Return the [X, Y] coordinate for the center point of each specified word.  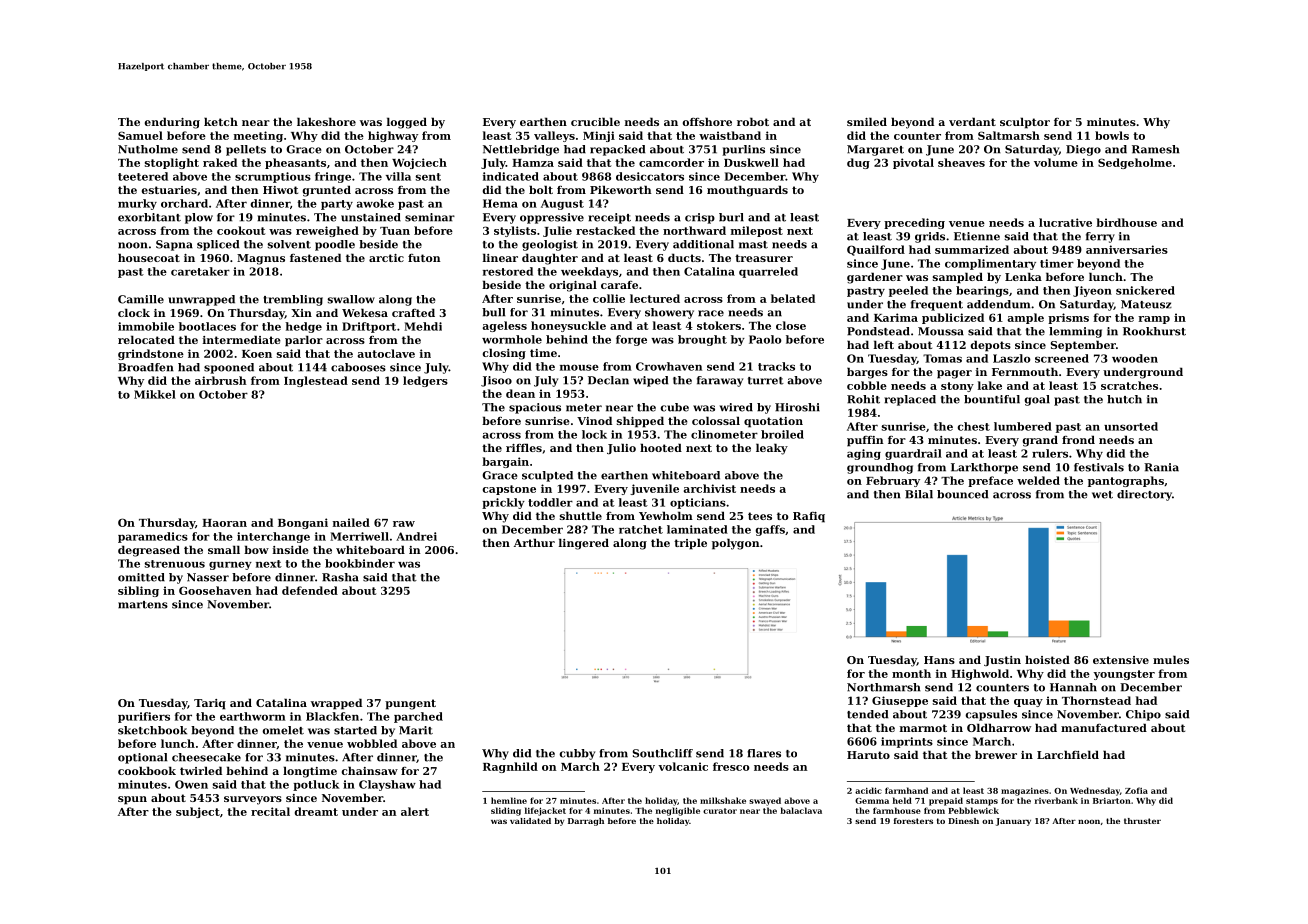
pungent [410, 704]
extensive [1121, 660]
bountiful [992, 399]
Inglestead [316, 381]
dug [858, 163]
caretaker [200, 271]
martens [143, 605]
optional [142, 758]
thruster [1142, 821]
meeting [258, 136]
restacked [605, 230]
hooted [661, 447]
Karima [896, 317]
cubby [577, 754]
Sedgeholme [1135, 163]
